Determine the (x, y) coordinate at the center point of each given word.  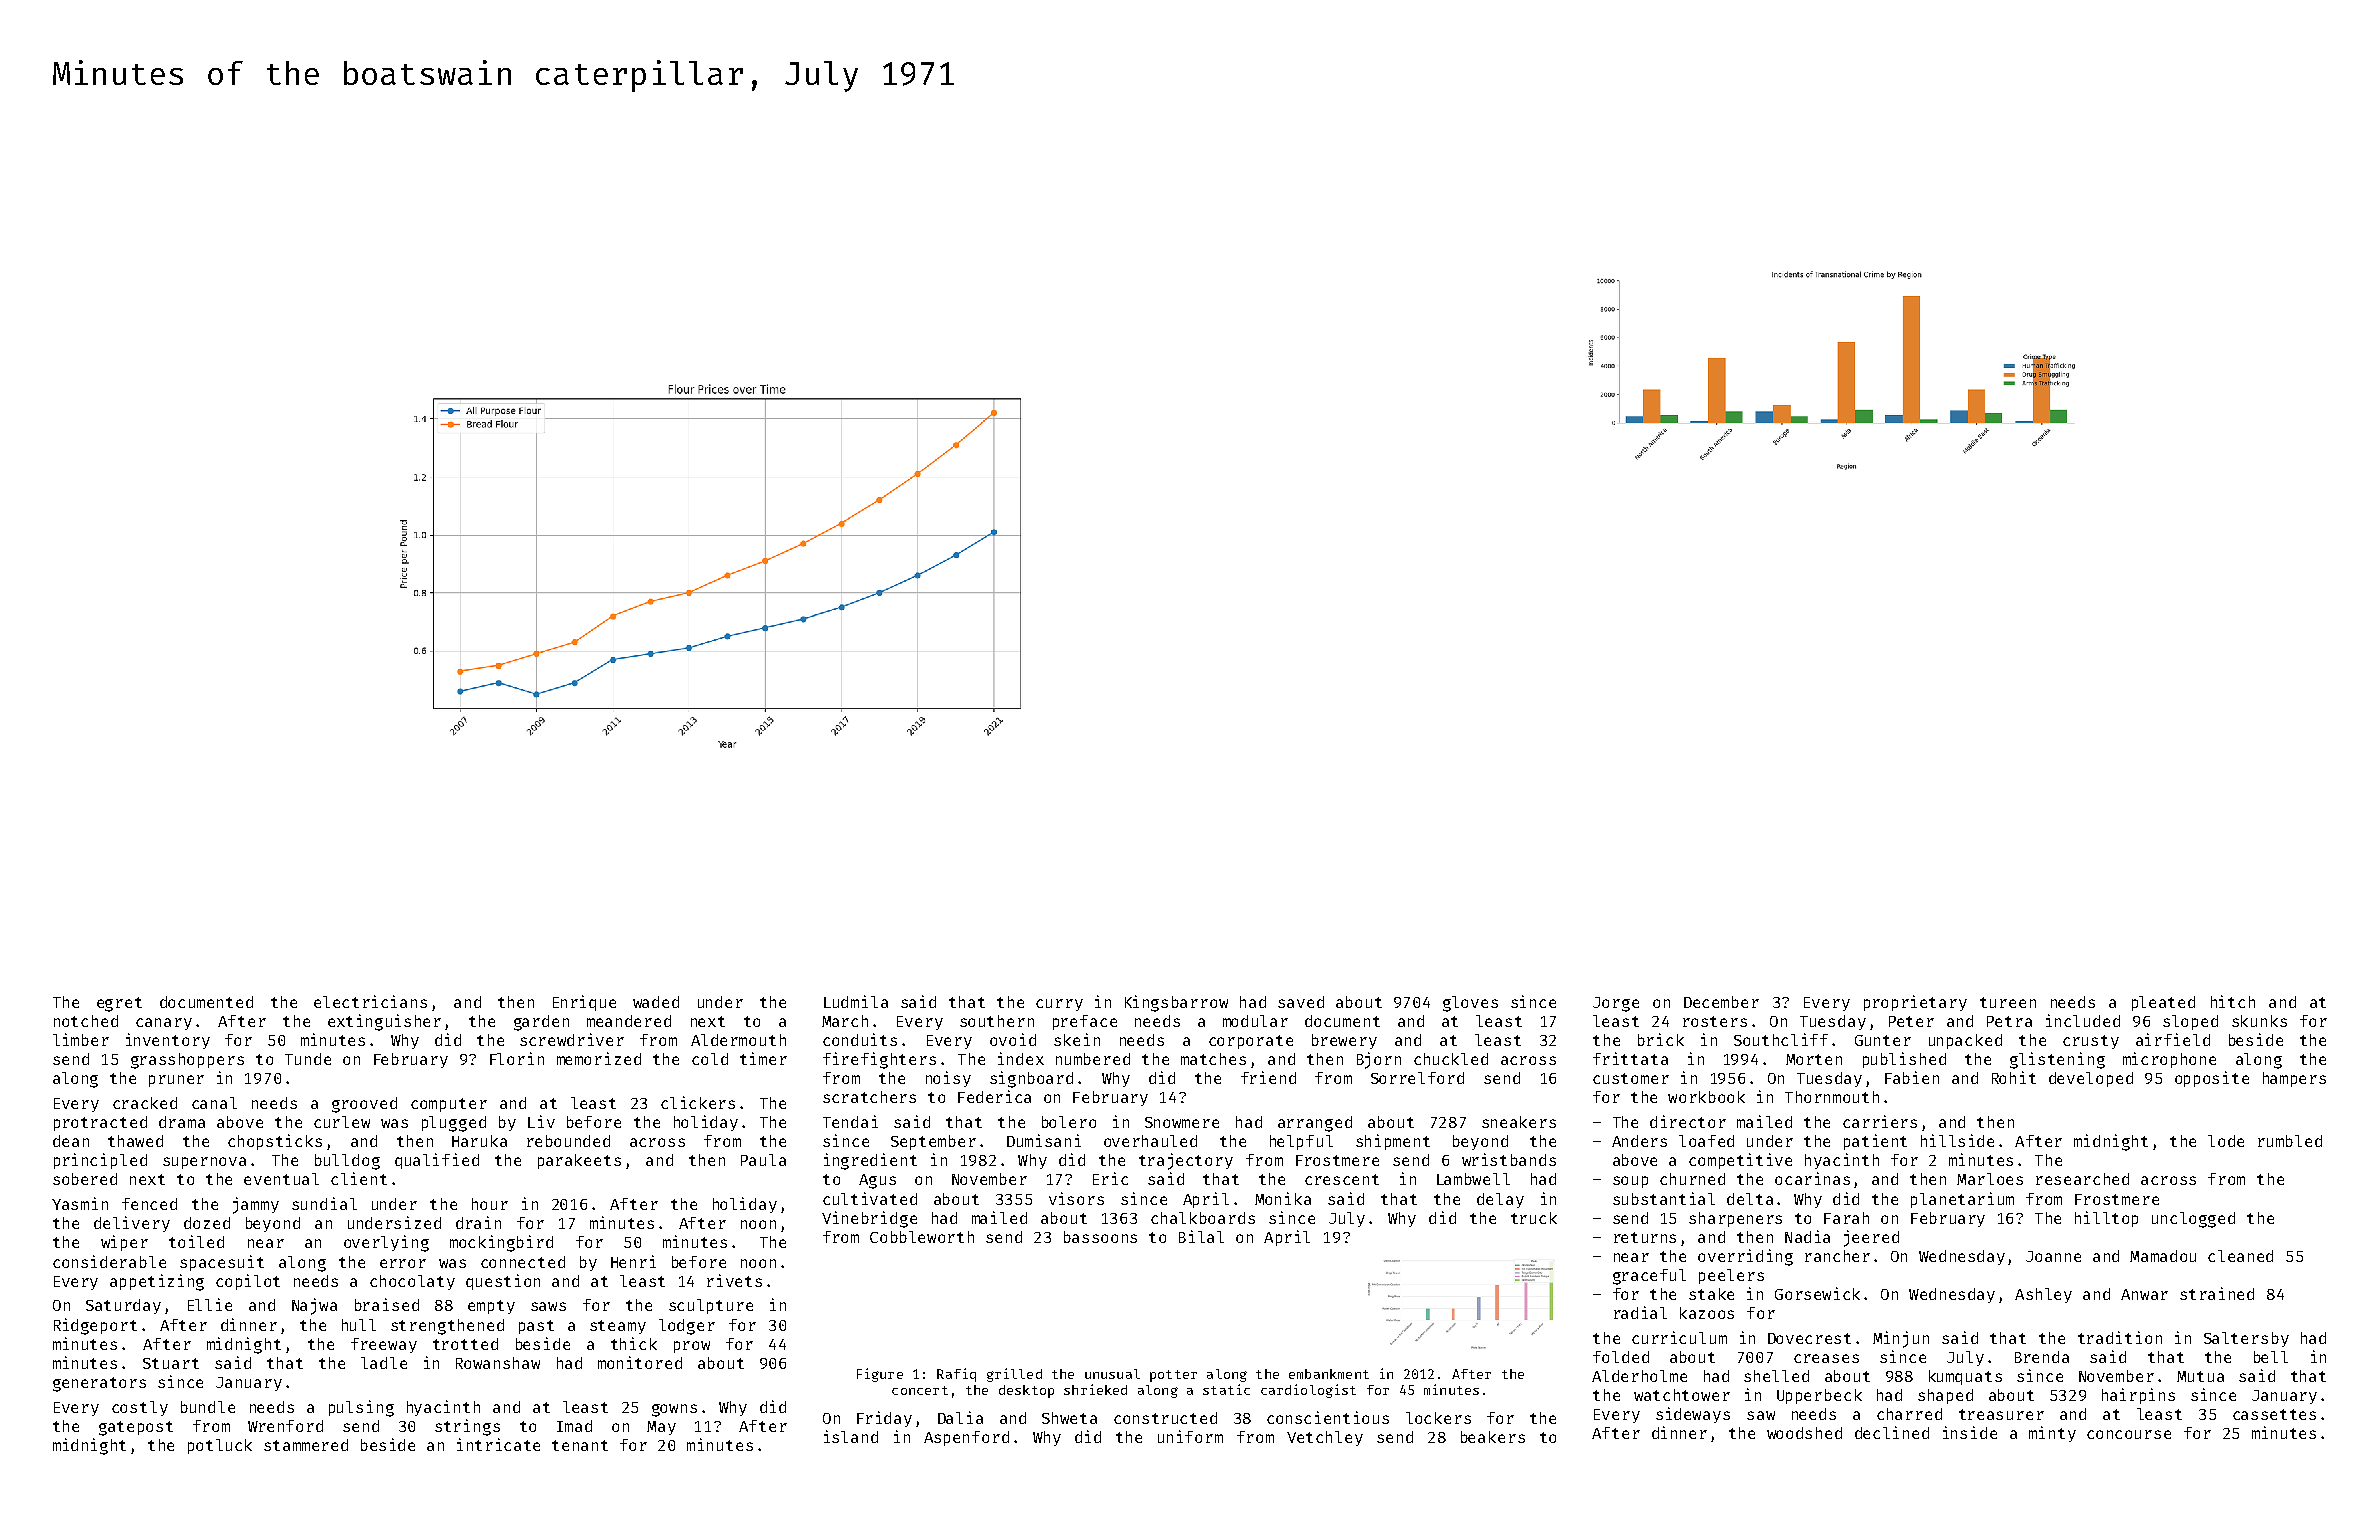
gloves (1470, 1004)
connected (523, 1262)
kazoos (1707, 1313)
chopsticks (275, 1142)
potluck (220, 1446)
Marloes (1990, 1179)
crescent (1342, 1179)
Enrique (584, 1003)
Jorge (1616, 1004)
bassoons (1100, 1237)
